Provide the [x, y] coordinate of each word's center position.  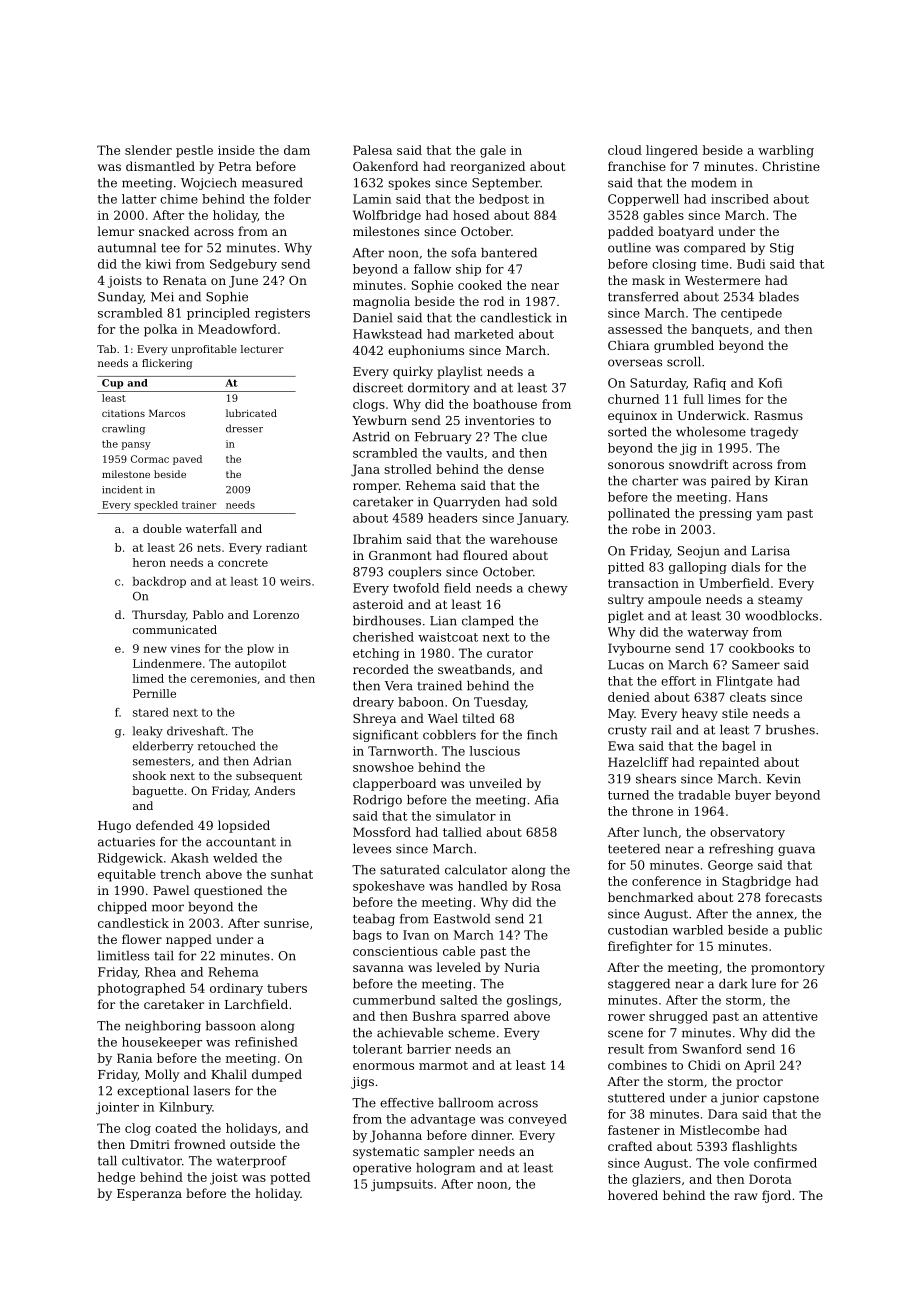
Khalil [229, 1074]
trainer [199, 505]
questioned [228, 891]
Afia [547, 800]
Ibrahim [377, 539]
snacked [164, 231]
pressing [725, 514]
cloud [625, 150]
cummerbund [394, 1000]
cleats [748, 697]
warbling [786, 151]
